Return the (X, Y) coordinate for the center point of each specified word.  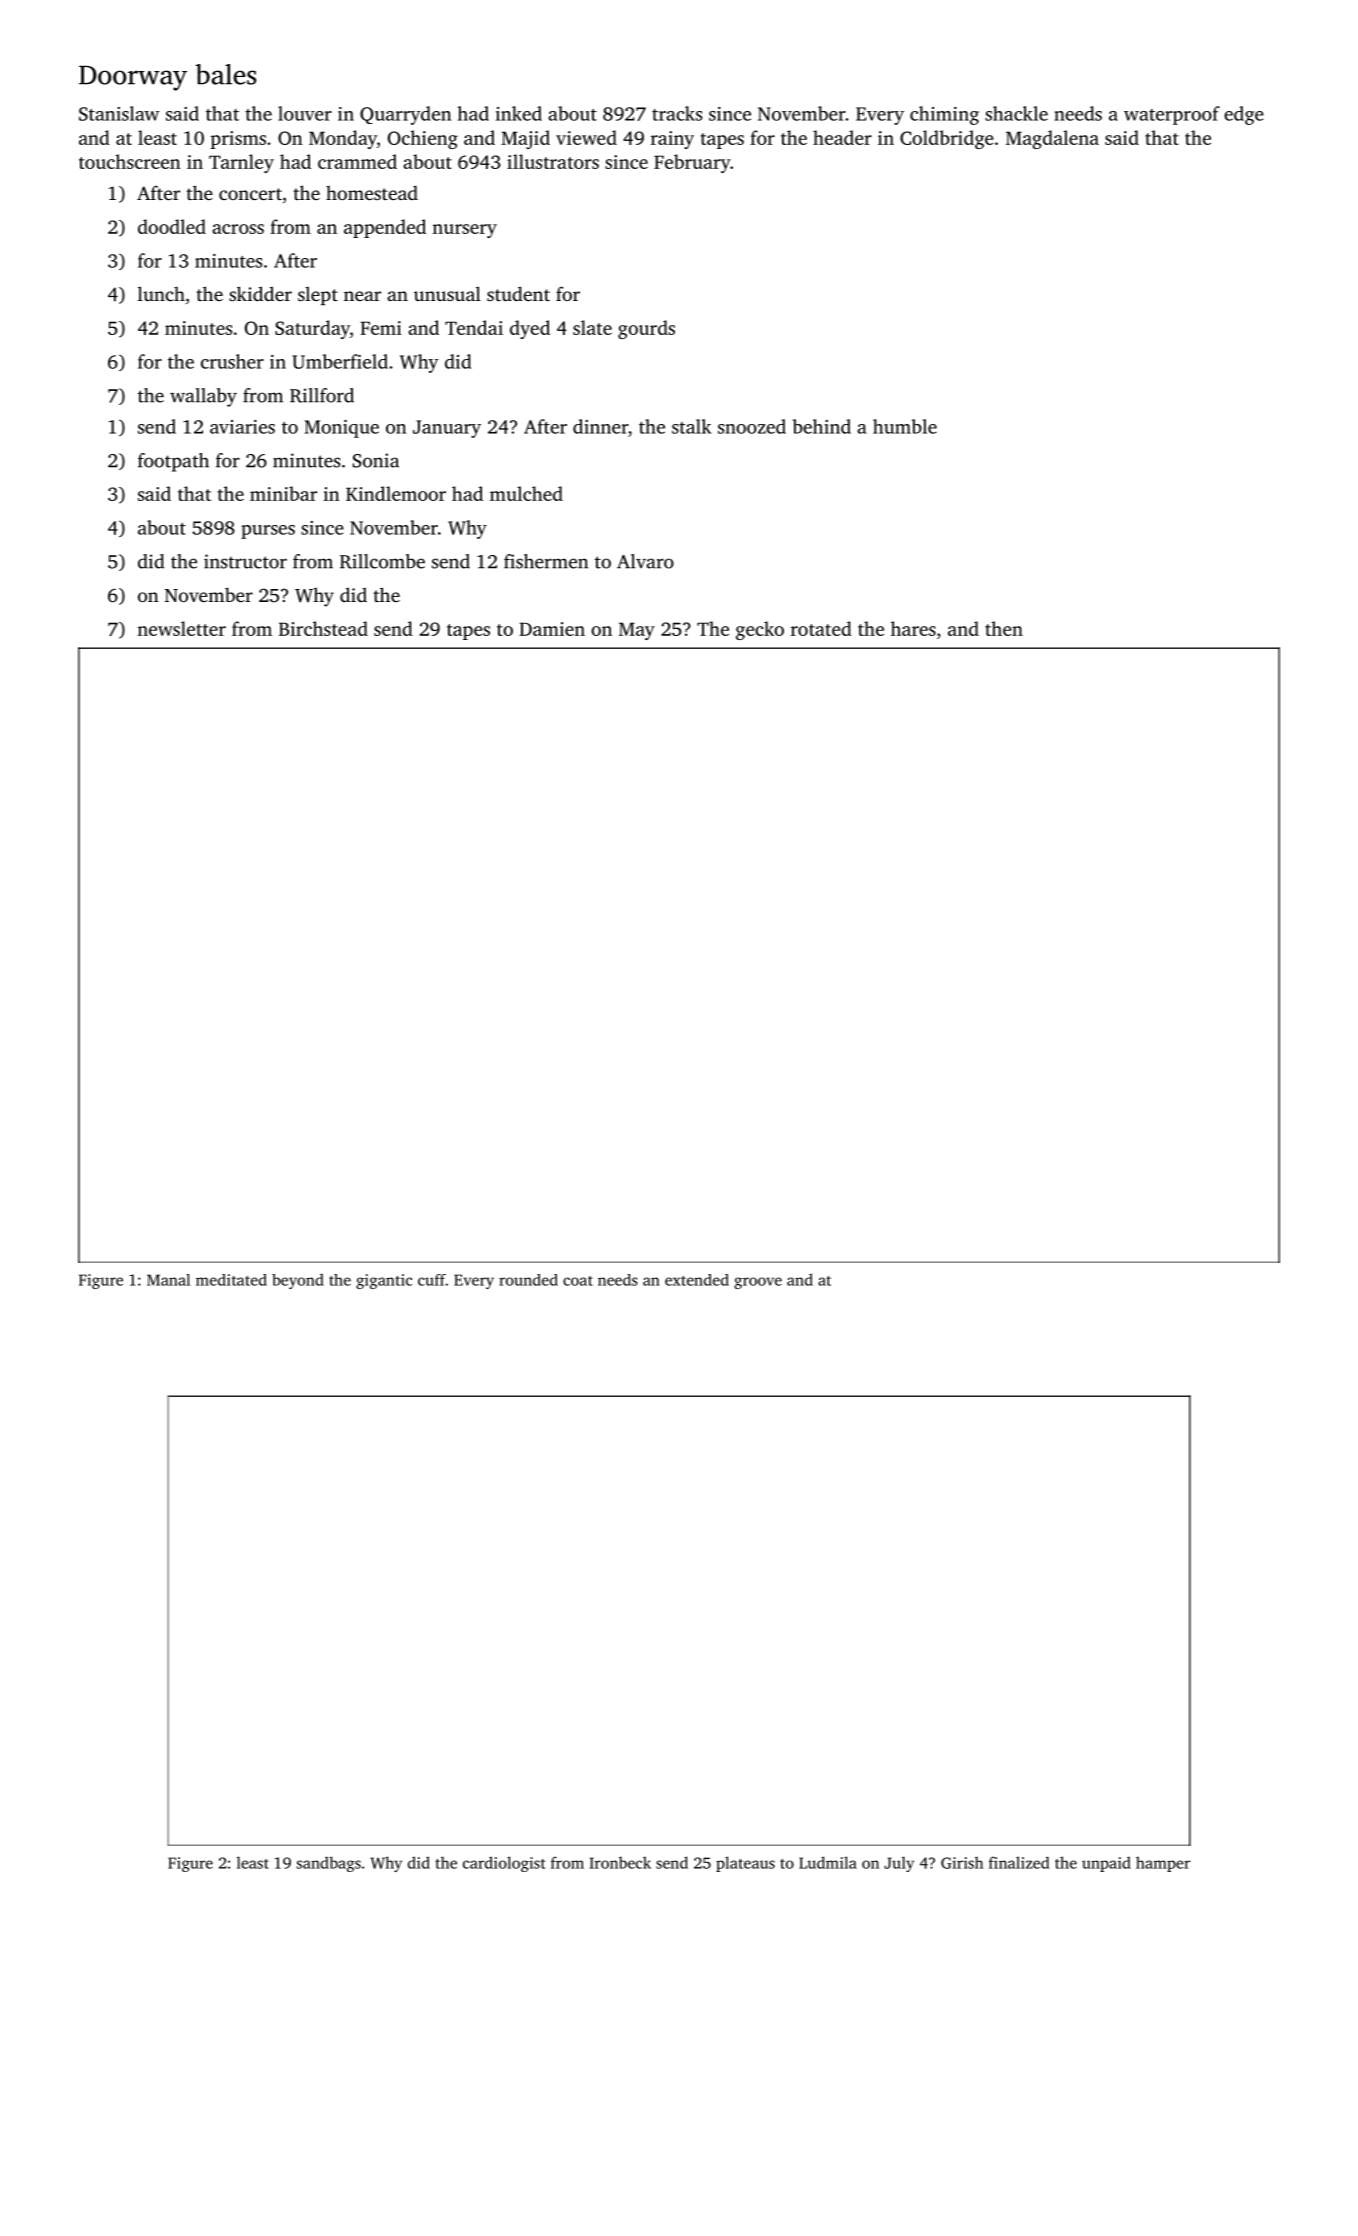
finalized (1019, 1862)
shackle (1016, 113)
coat (578, 1281)
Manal (168, 1280)
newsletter (181, 628)
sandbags (329, 1864)
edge (1244, 115)
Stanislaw (119, 113)
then (1004, 628)
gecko (760, 630)
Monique (342, 429)
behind (821, 426)
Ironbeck (620, 1862)
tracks (677, 113)
